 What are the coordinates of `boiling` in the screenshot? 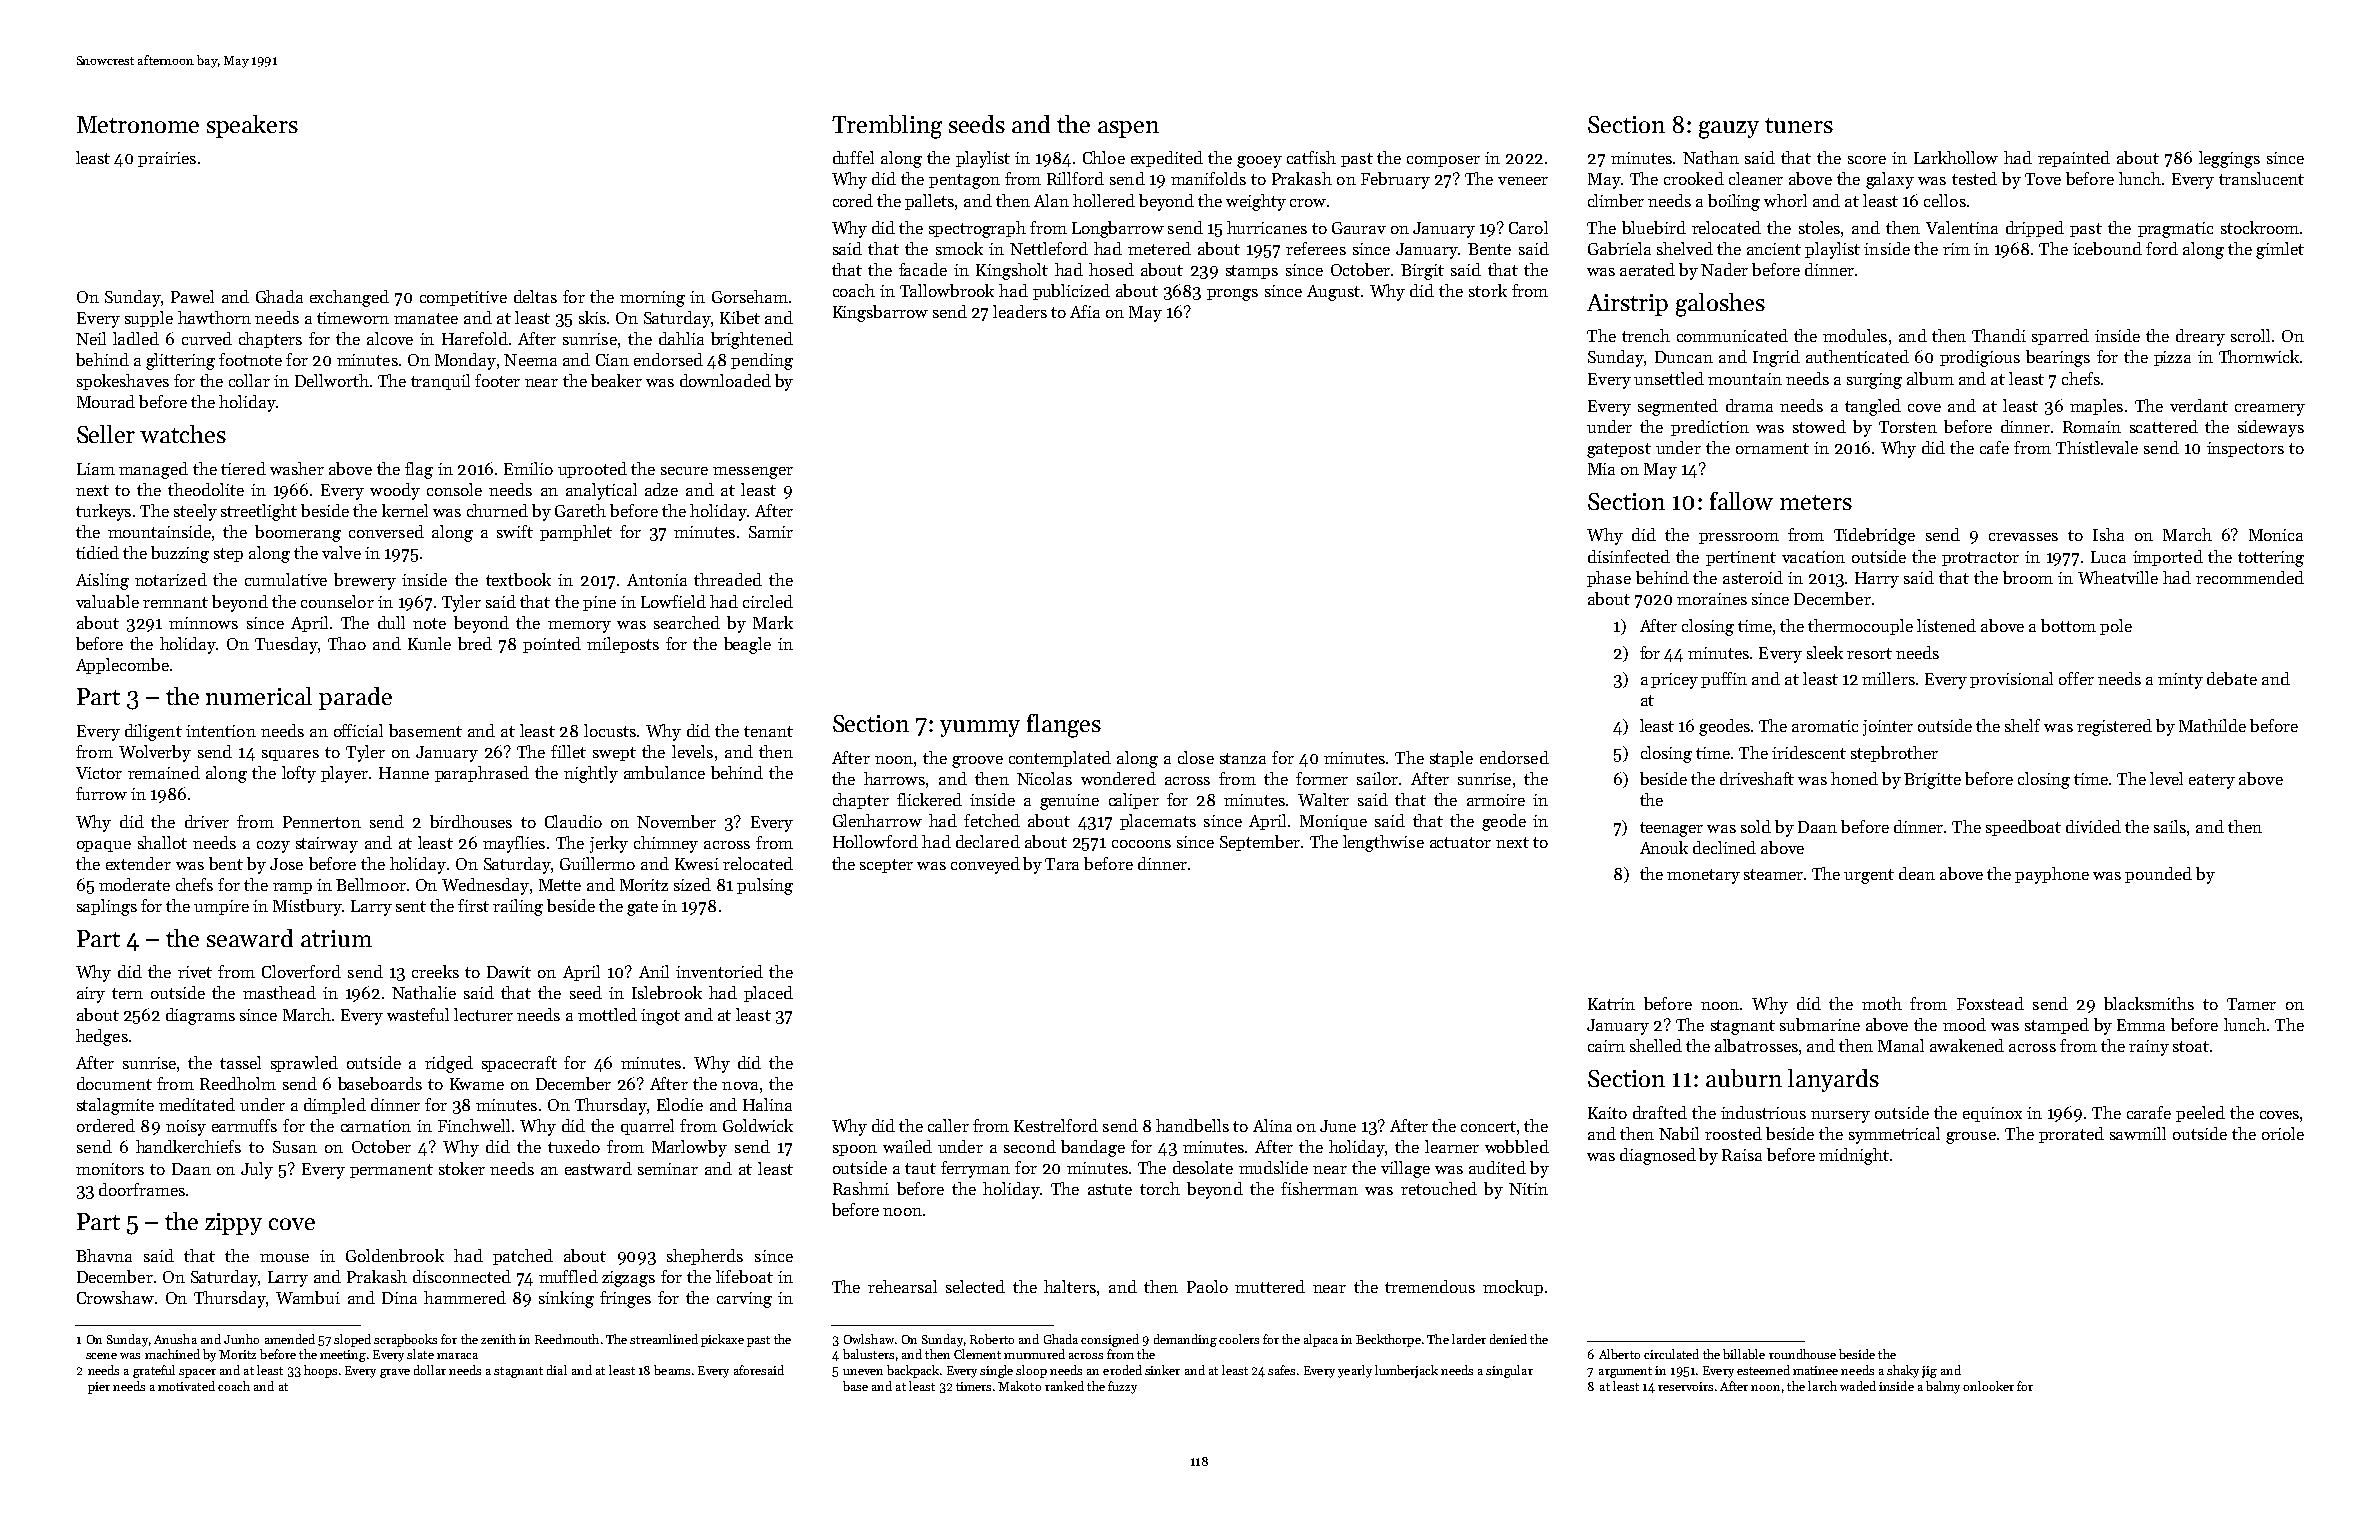 It's located at (1734, 202).
